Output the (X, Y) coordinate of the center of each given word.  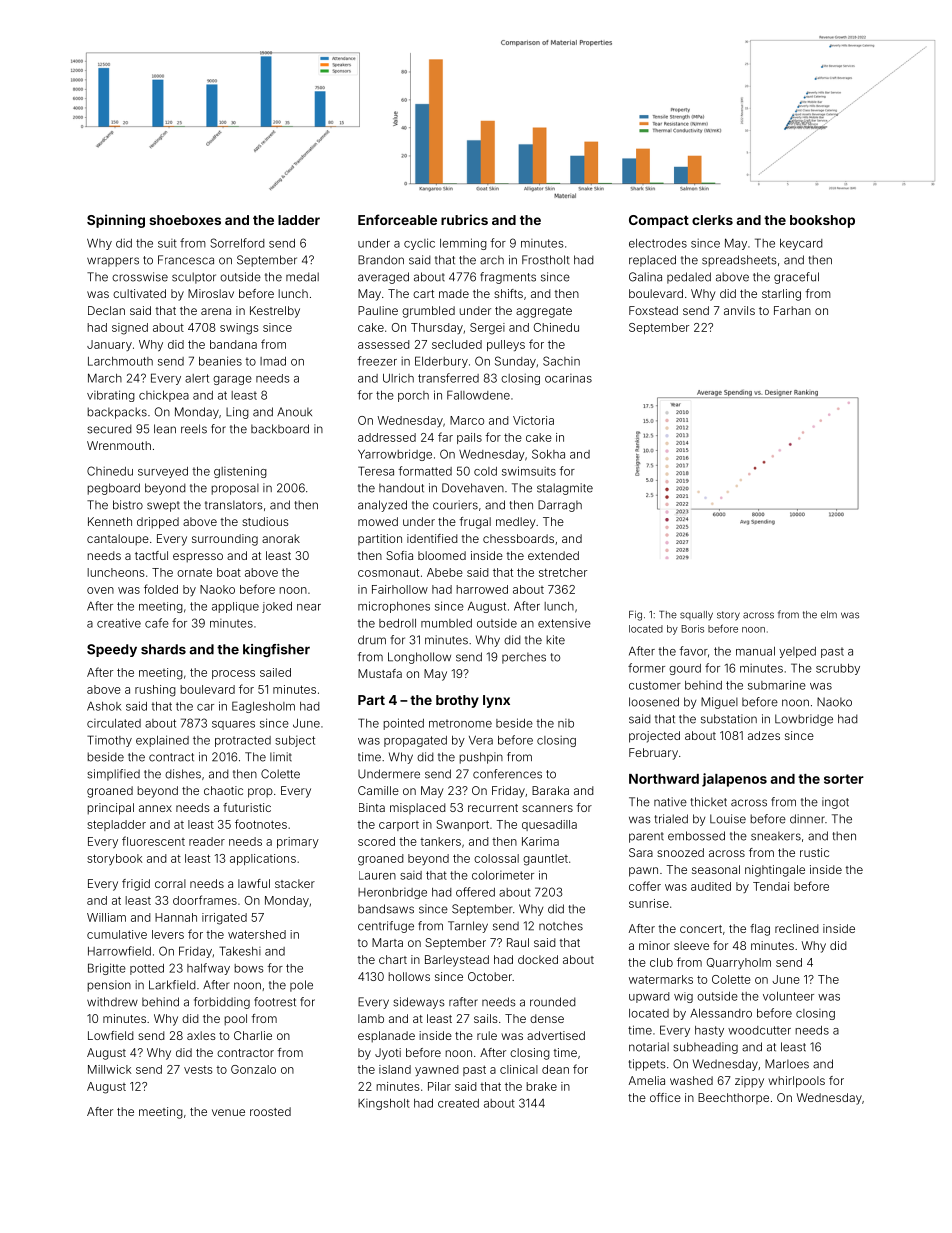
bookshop (822, 221)
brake (541, 1086)
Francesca (186, 260)
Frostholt (545, 260)
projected (654, 737)
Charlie (253, 1035)
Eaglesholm (263, 707)
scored (376, 841)
